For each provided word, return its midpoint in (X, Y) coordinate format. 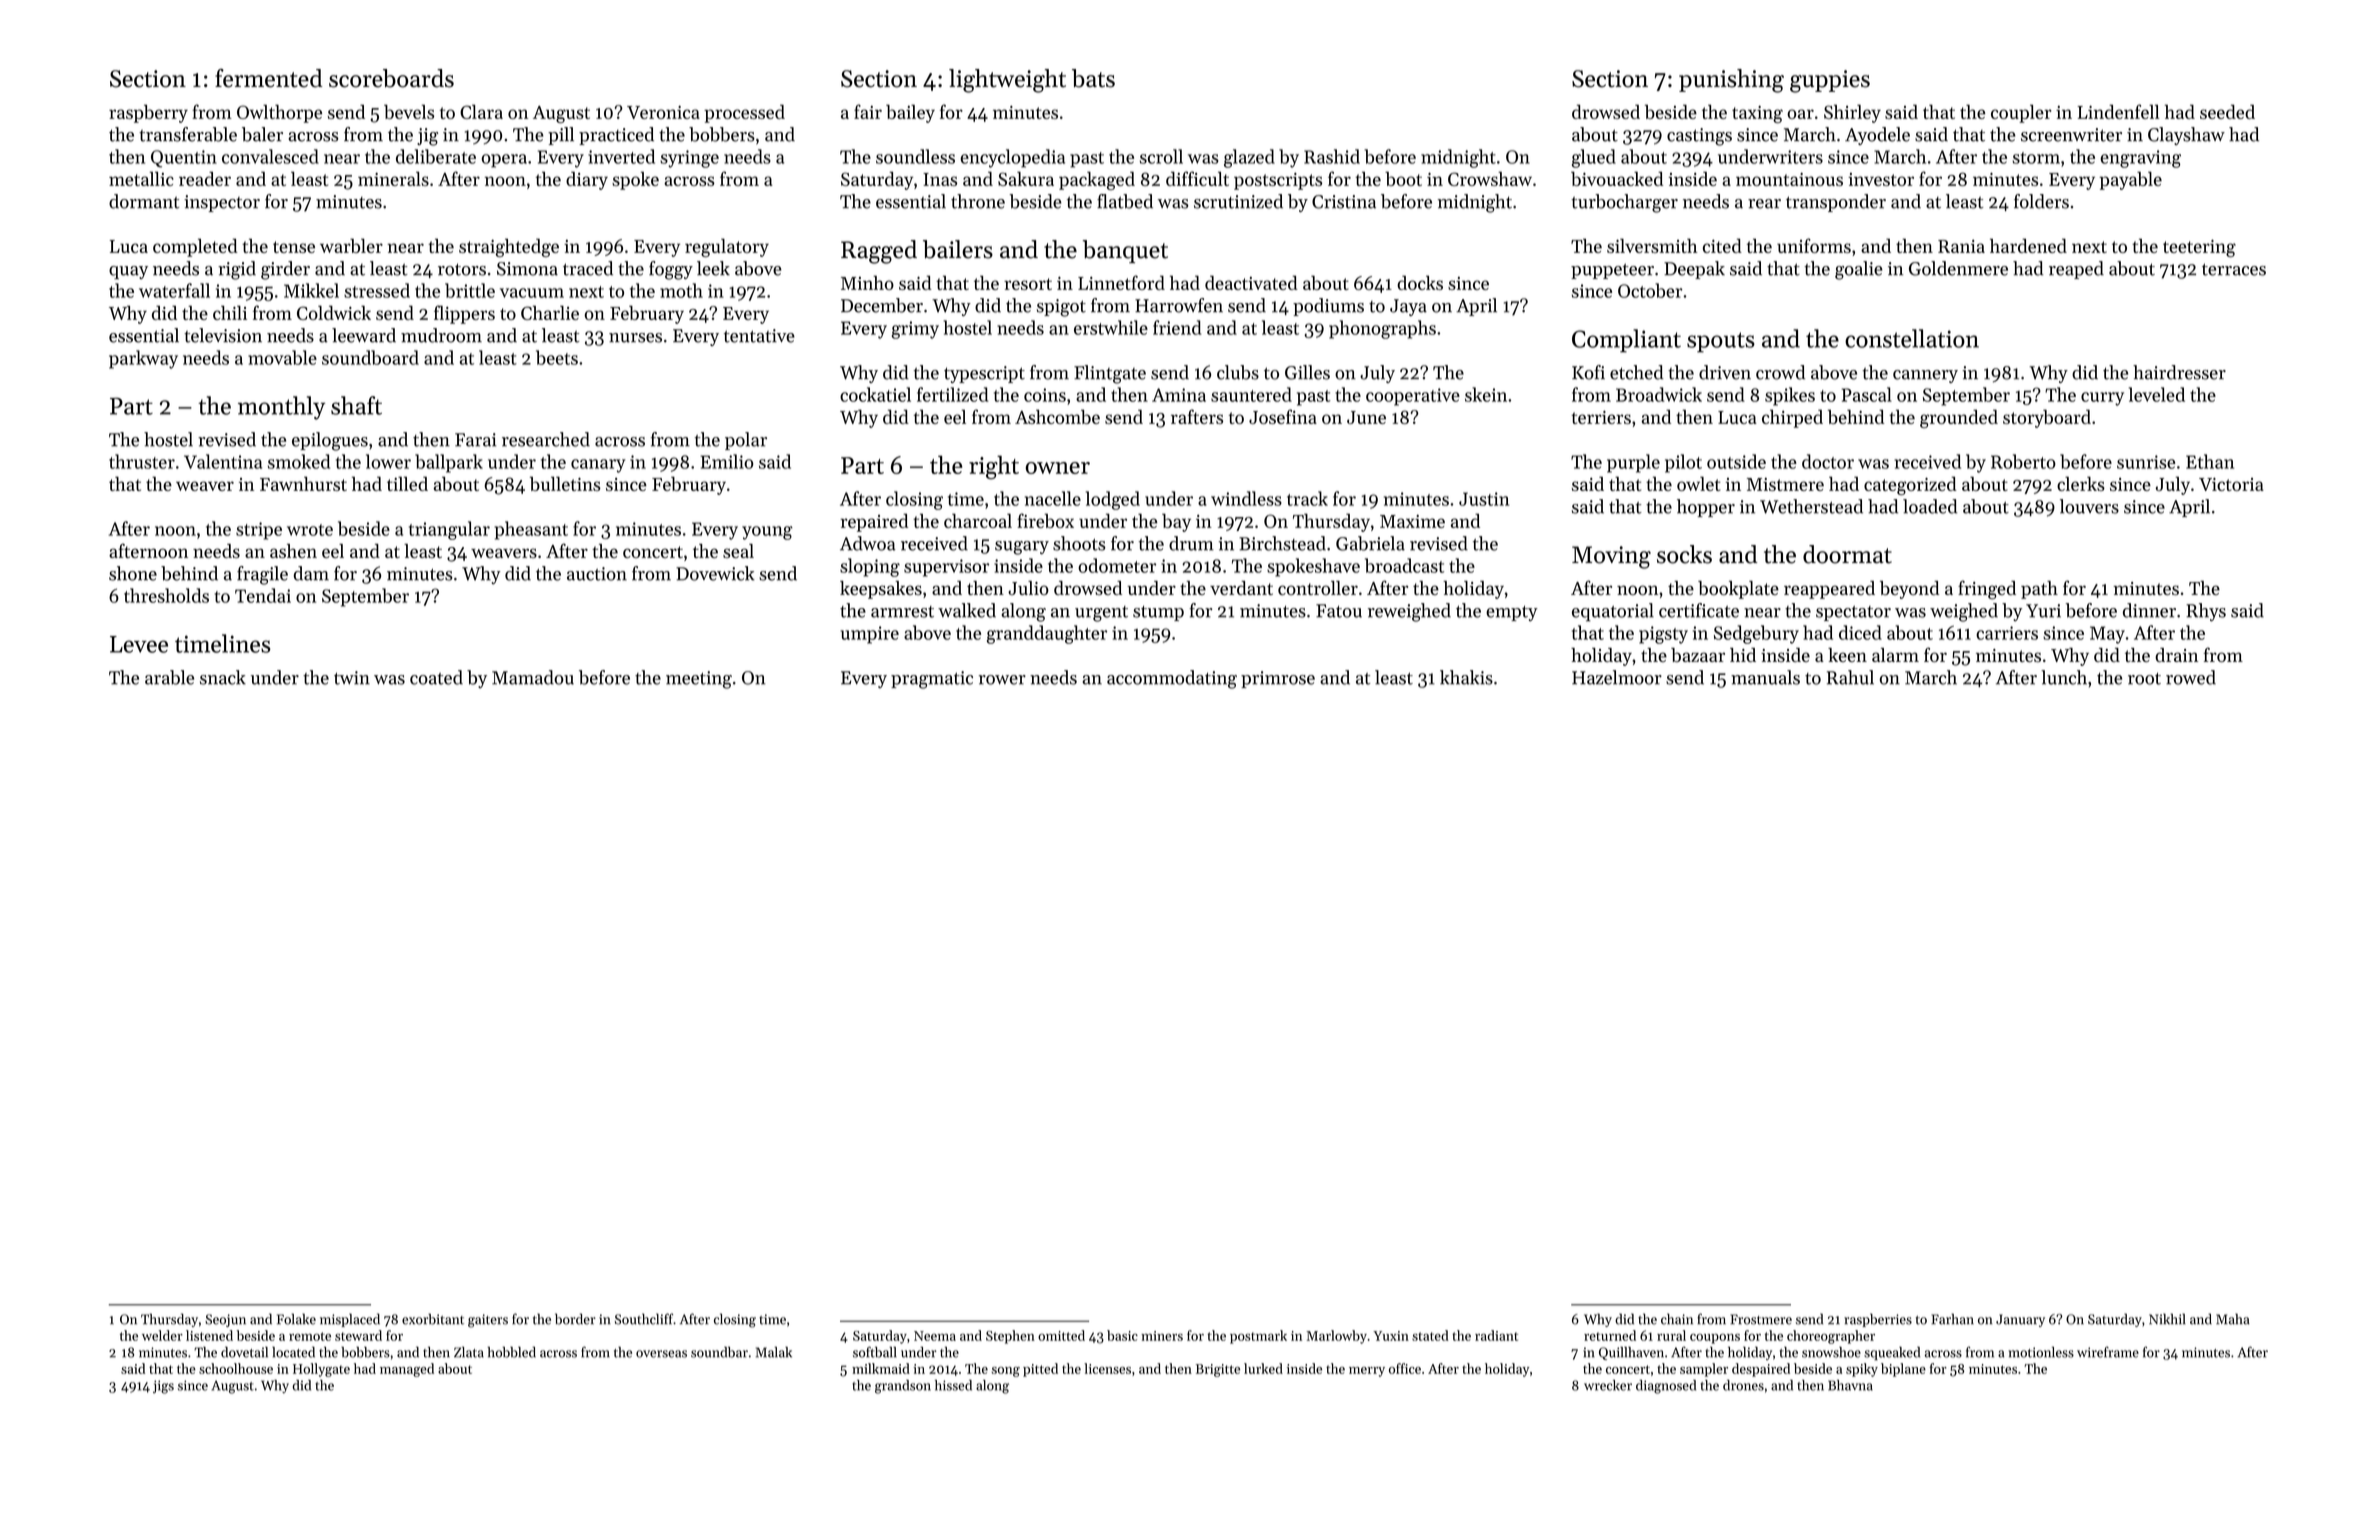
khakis (1466, 677)
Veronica (663, 112)
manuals (1765, 677)
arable (169, 677)
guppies (1830, 81)
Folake (296, 1319)
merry (1367, 1372)
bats (1093, 78)
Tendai (263, 595)
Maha (2233, 1319)
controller (1318, 588)
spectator (1853, 613)
